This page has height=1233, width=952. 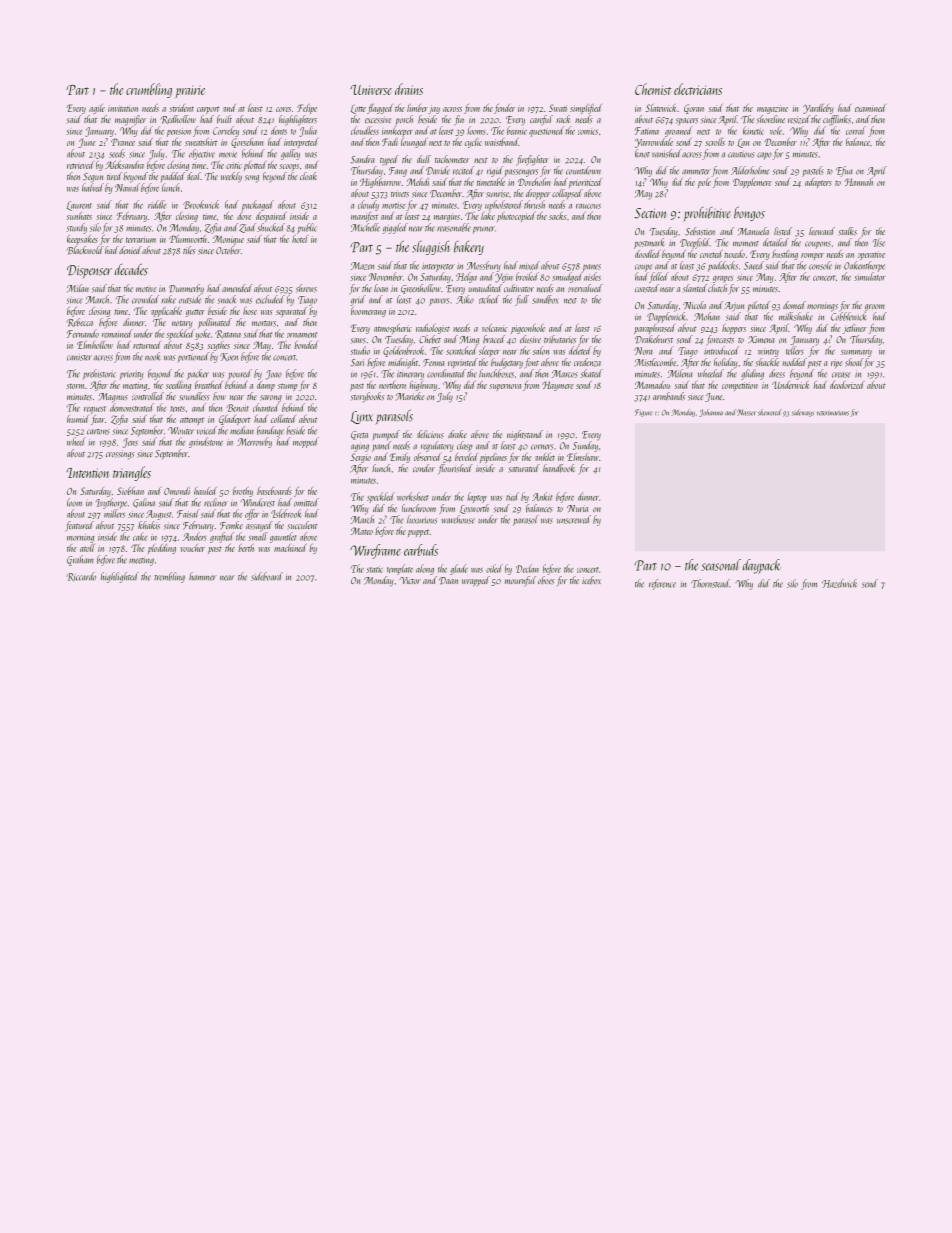 What do you see at coordinates (224, 119) in the page?
I see `built` at bounding box center [224, 119].
